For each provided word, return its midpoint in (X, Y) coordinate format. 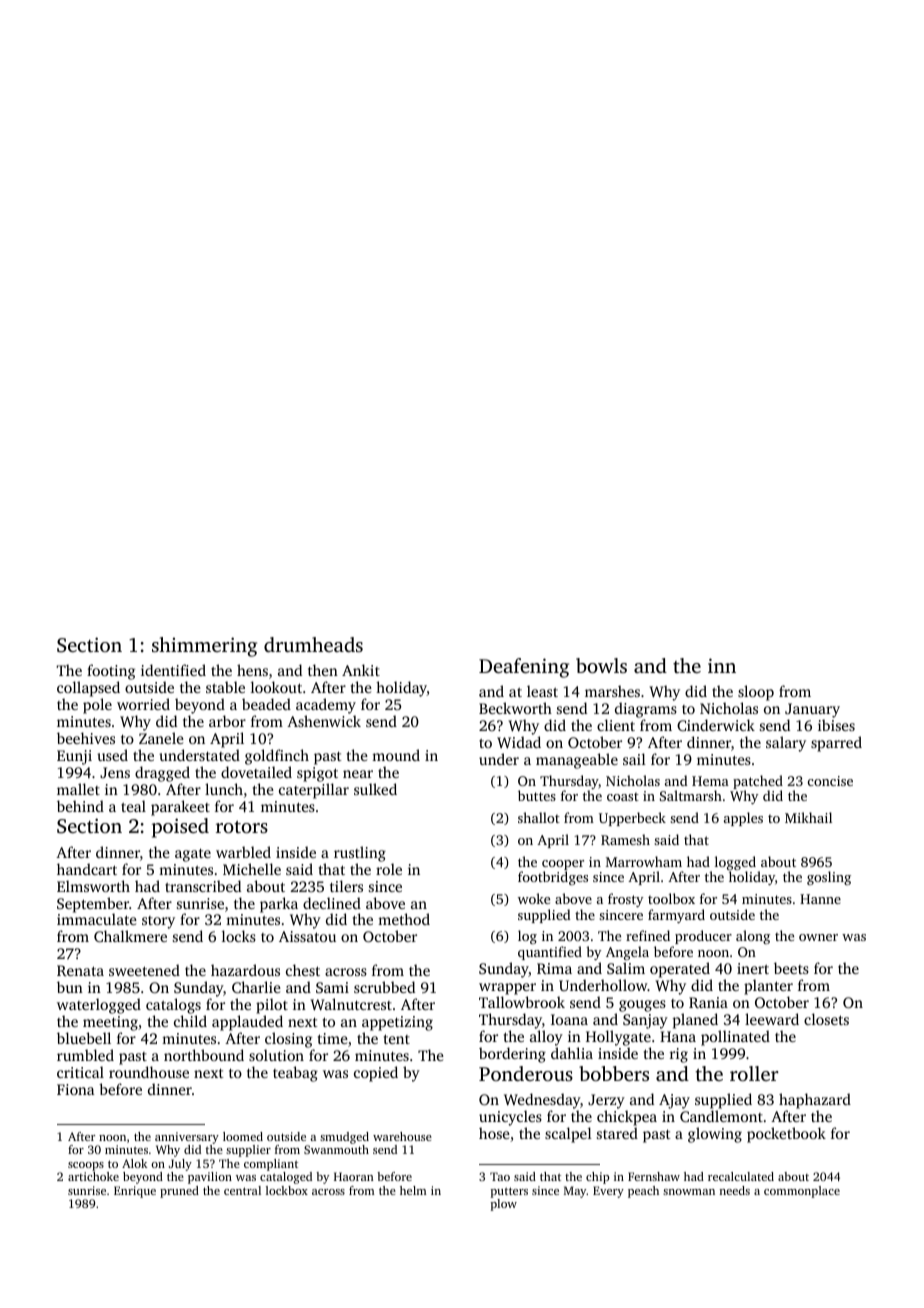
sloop (756, 693)
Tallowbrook (522, 1002)
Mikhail (808, 817)
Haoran (354, 1176)
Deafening (524, 668)
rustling (360, 854)
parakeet (180, 808)
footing (111, 672)
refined (648, 935)
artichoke (93, 1176)
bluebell (84, 1038)
